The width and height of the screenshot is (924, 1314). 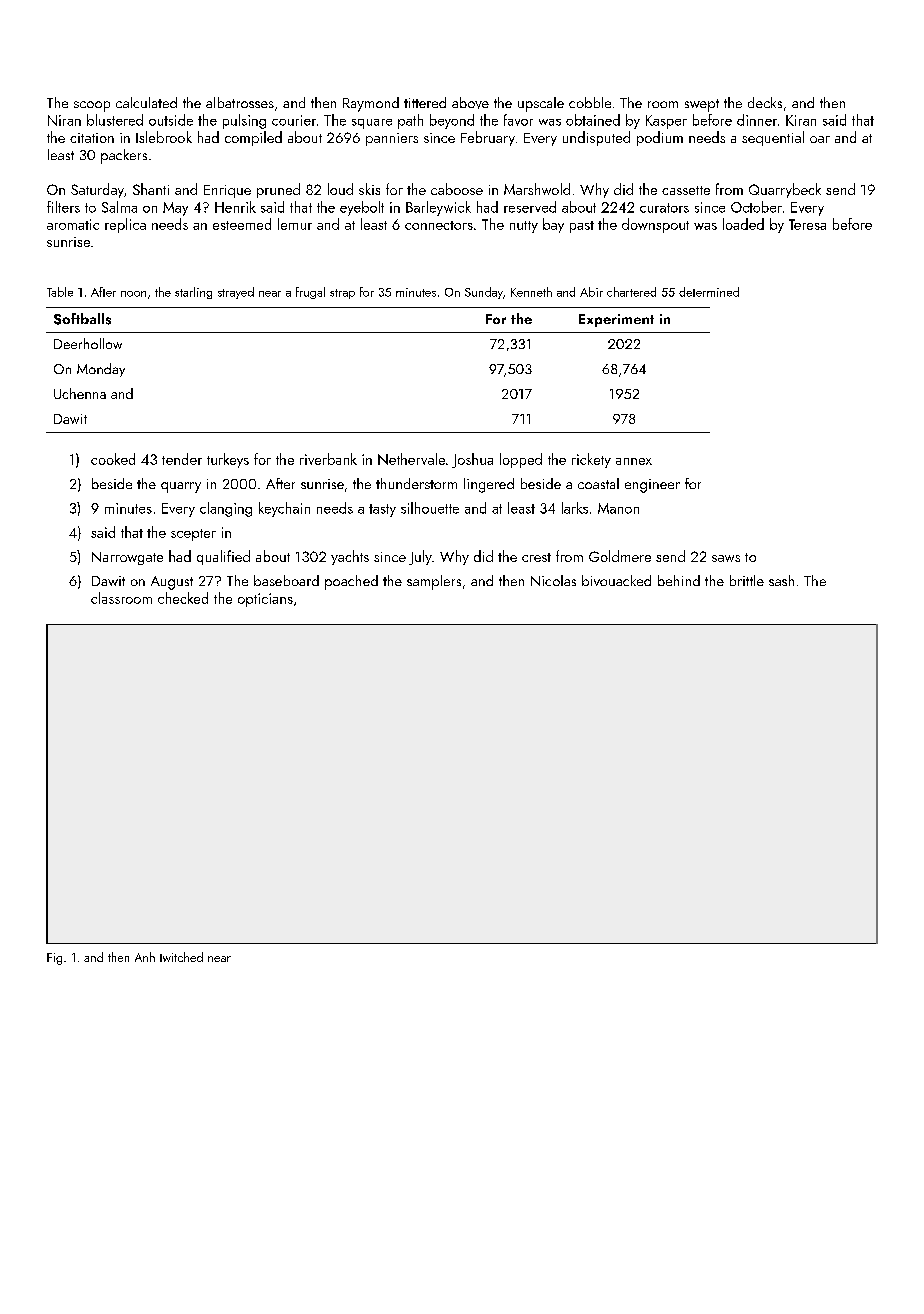 What do you see at coordinates (484, 293) in the screenshot?
I see `Sunday` at bounding box center [484, 293].
